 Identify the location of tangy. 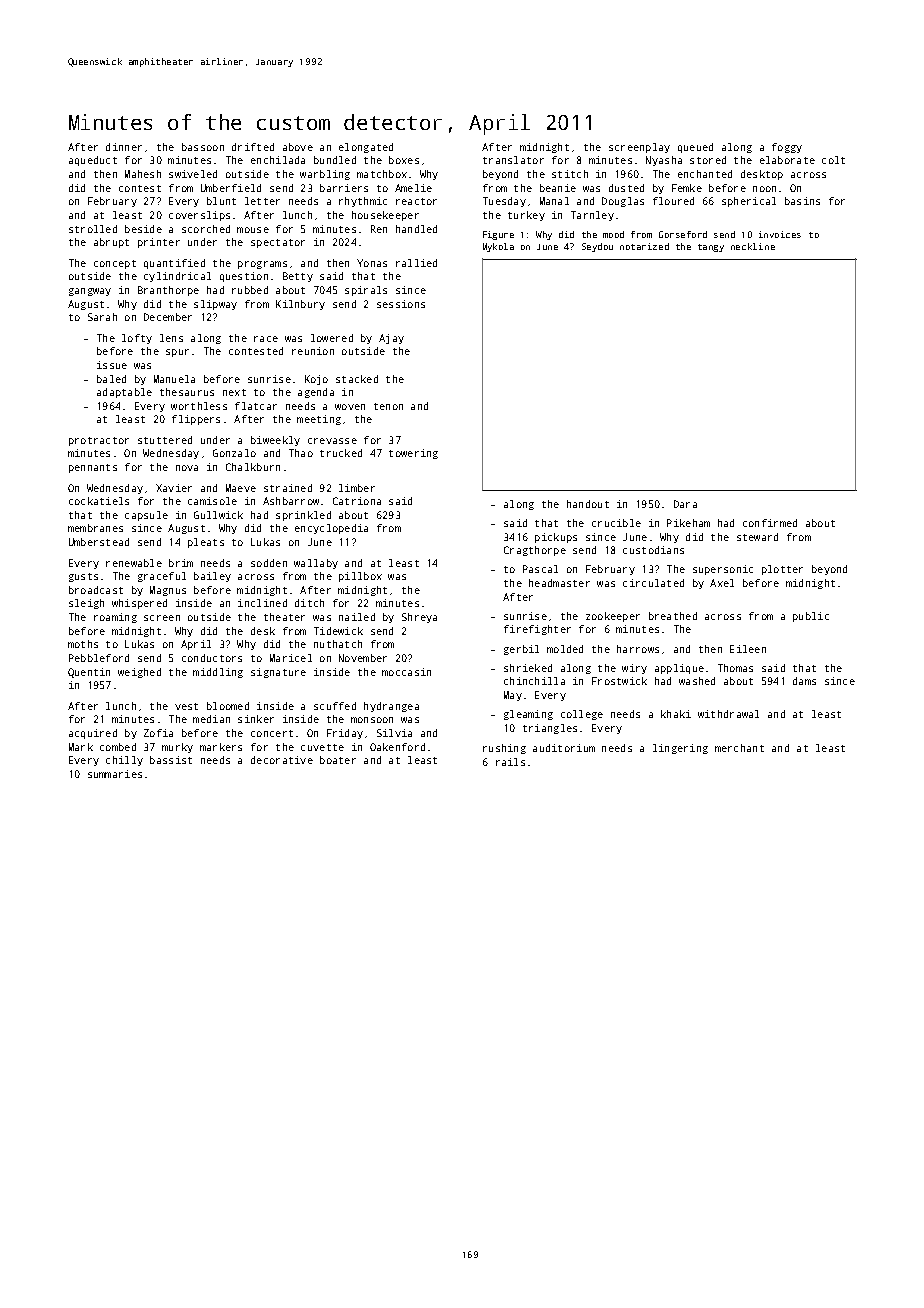
(711, 248).
